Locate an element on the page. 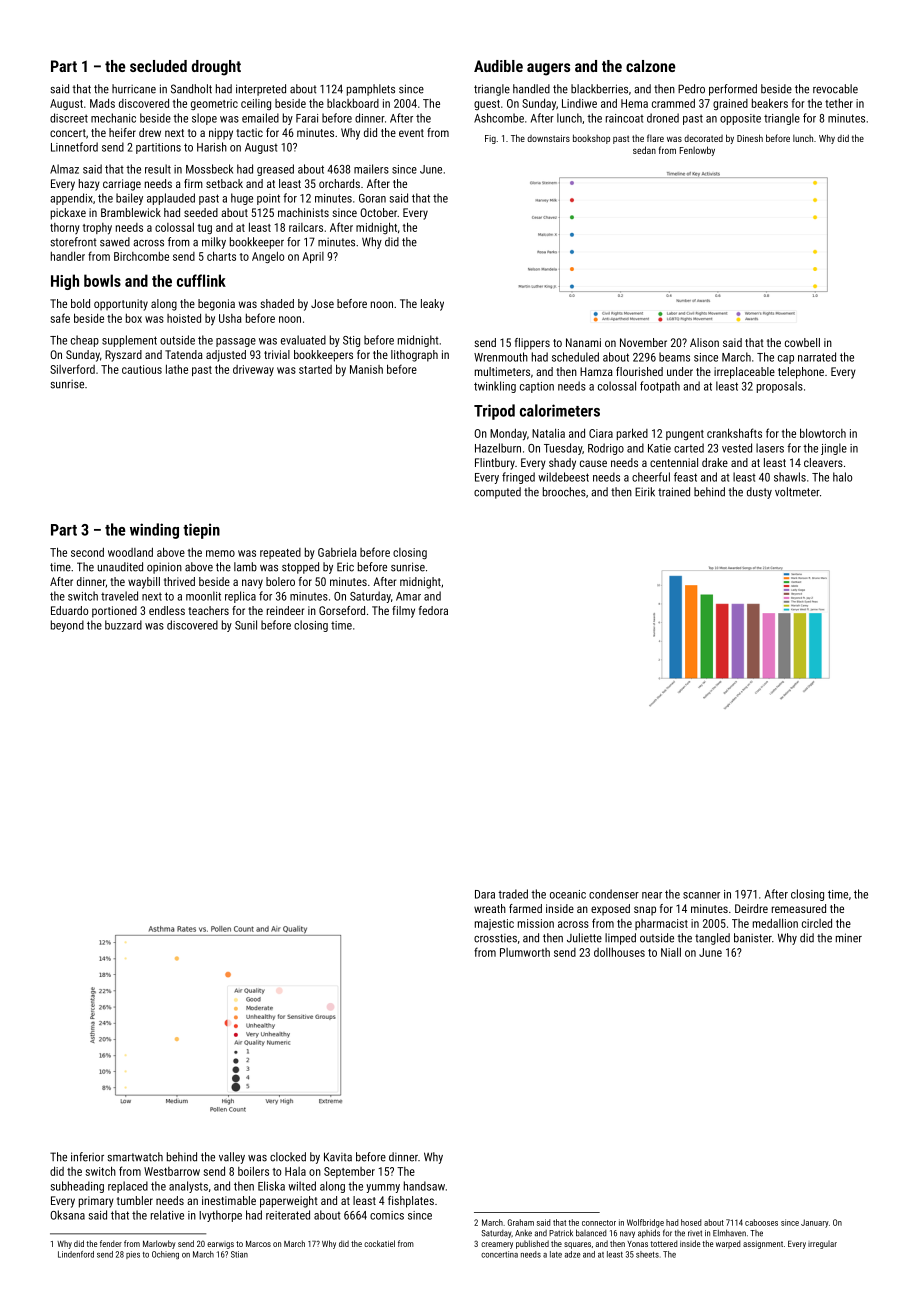 This page has height=1308, width=924. cautious is located at coordinates (142, 369).
